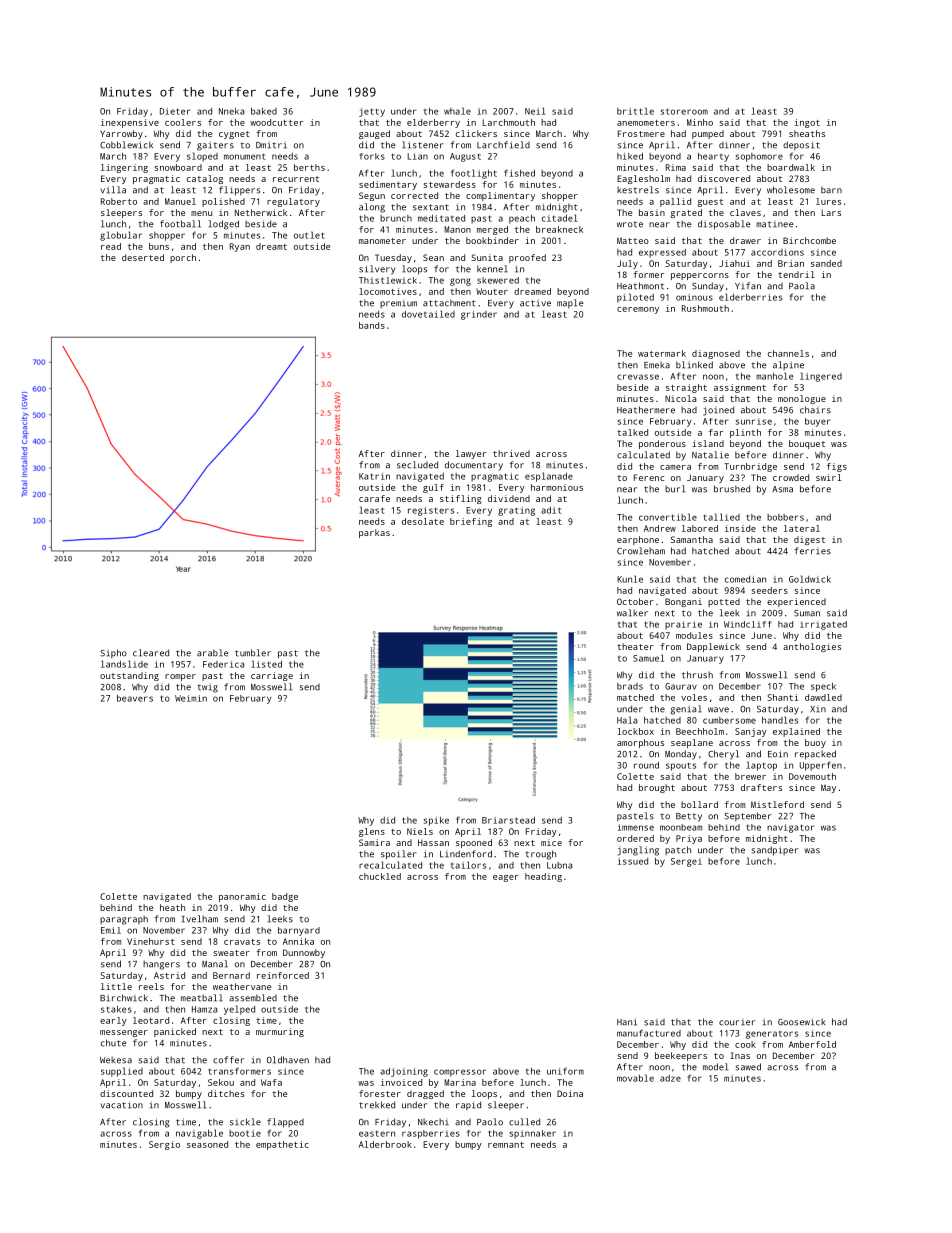  Describe the element at coordinates (635, 646) in the screenshot. I see `theater` at that location.
